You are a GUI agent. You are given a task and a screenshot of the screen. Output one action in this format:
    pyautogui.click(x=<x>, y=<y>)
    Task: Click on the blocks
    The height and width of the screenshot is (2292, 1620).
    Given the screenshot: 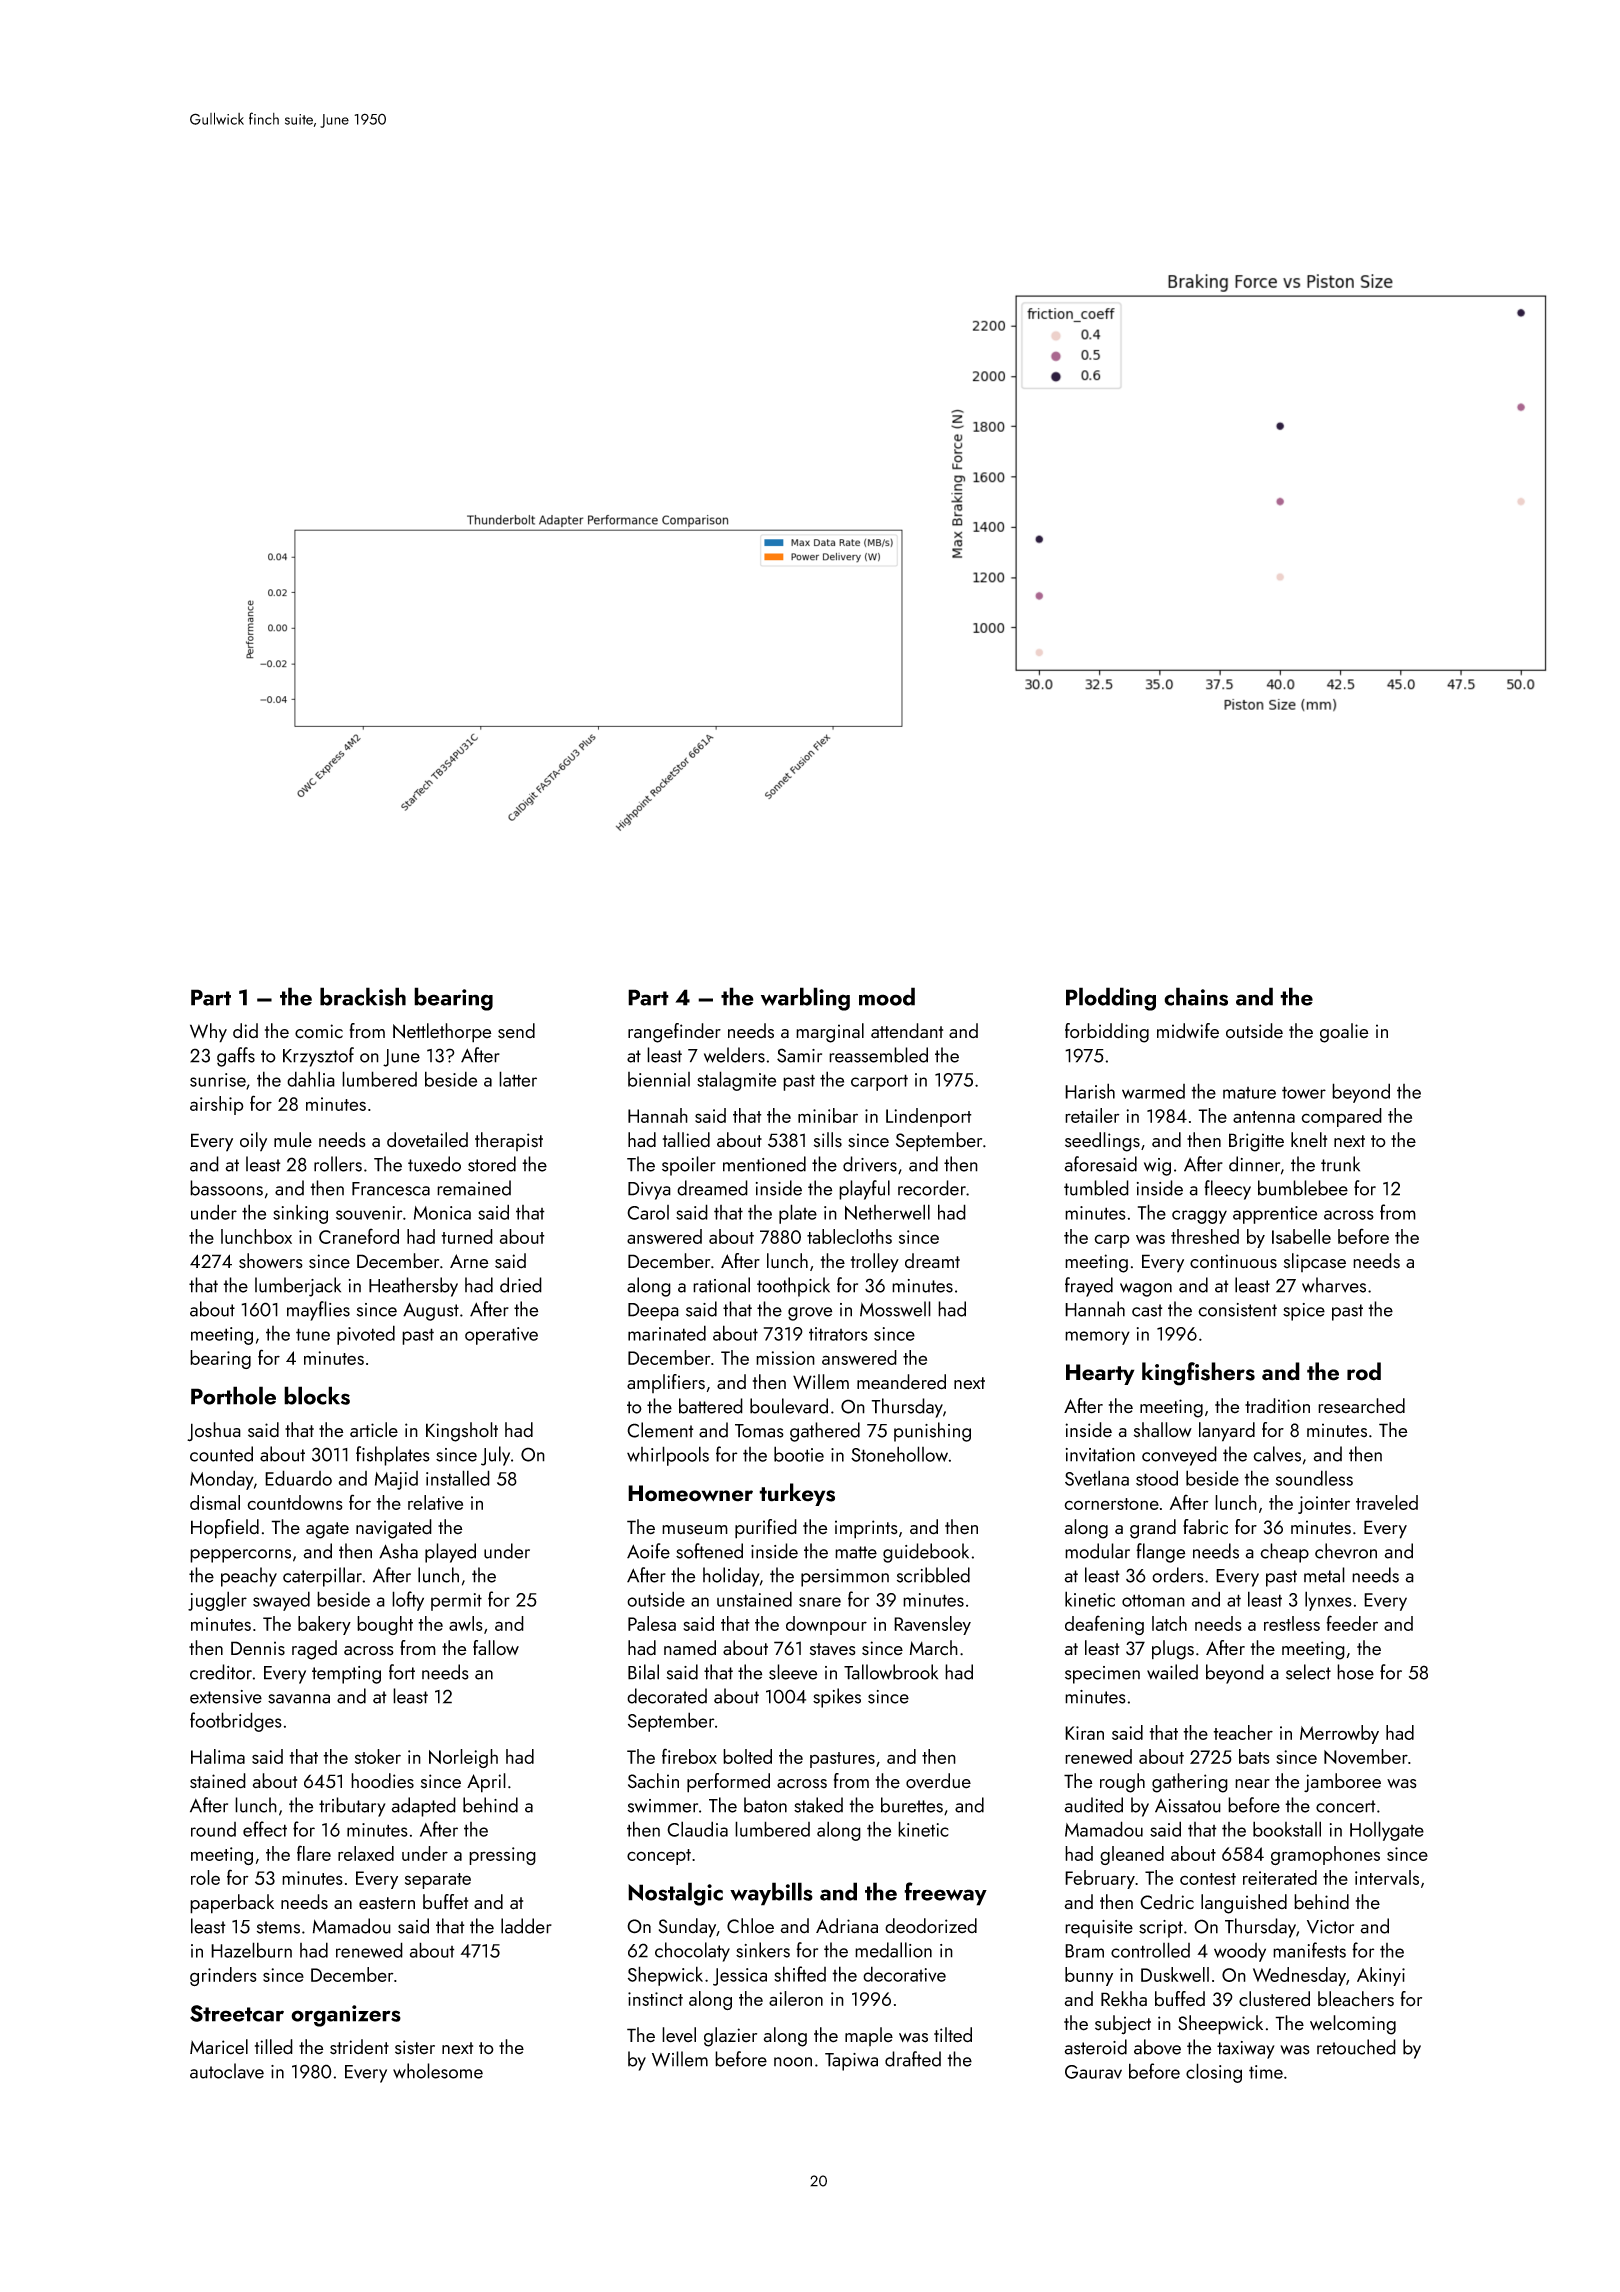 What is the action you would take?
    pyautogui.click(x=317, y=1395)
